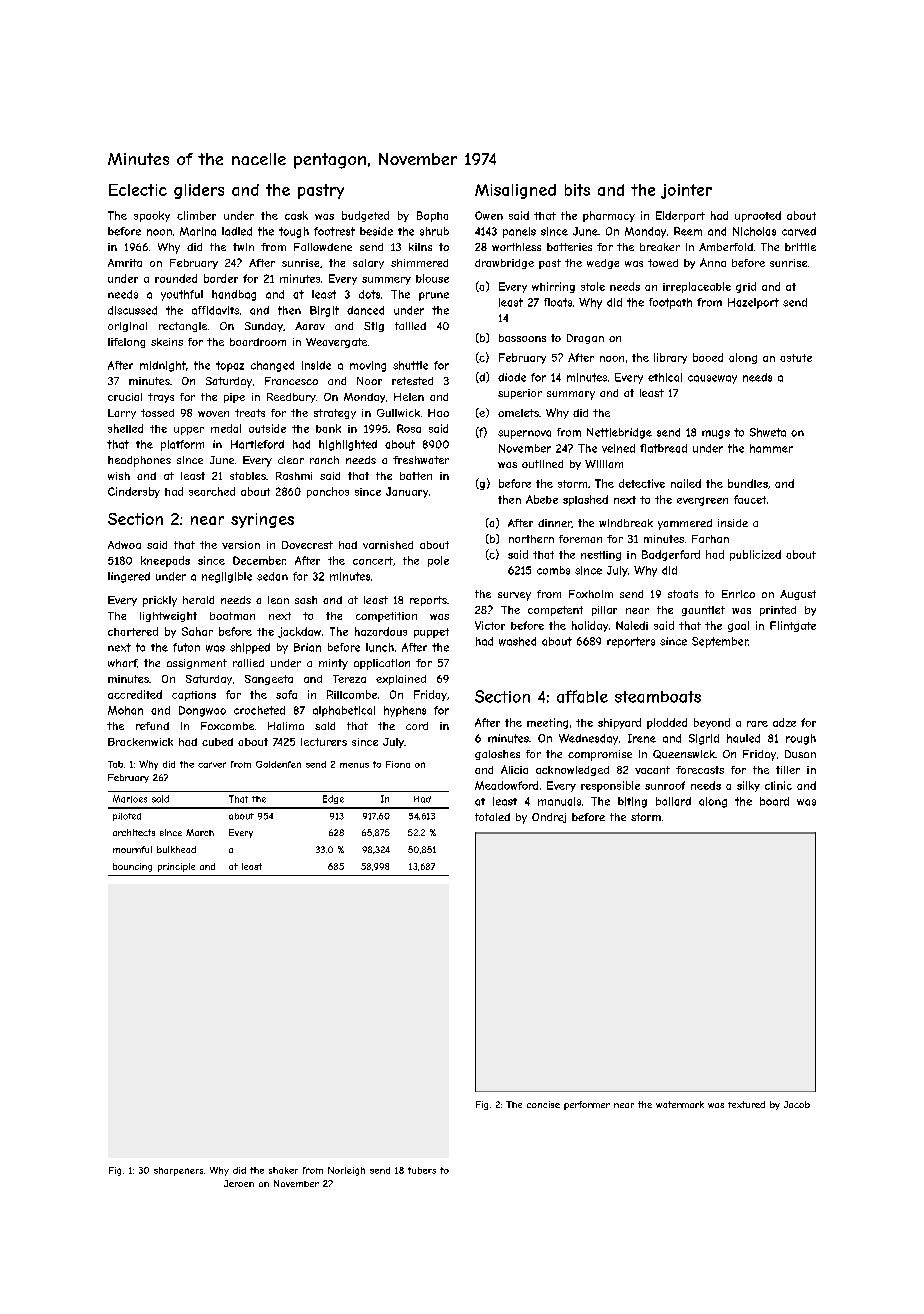  I want to click on changed, so click(272, 366).
